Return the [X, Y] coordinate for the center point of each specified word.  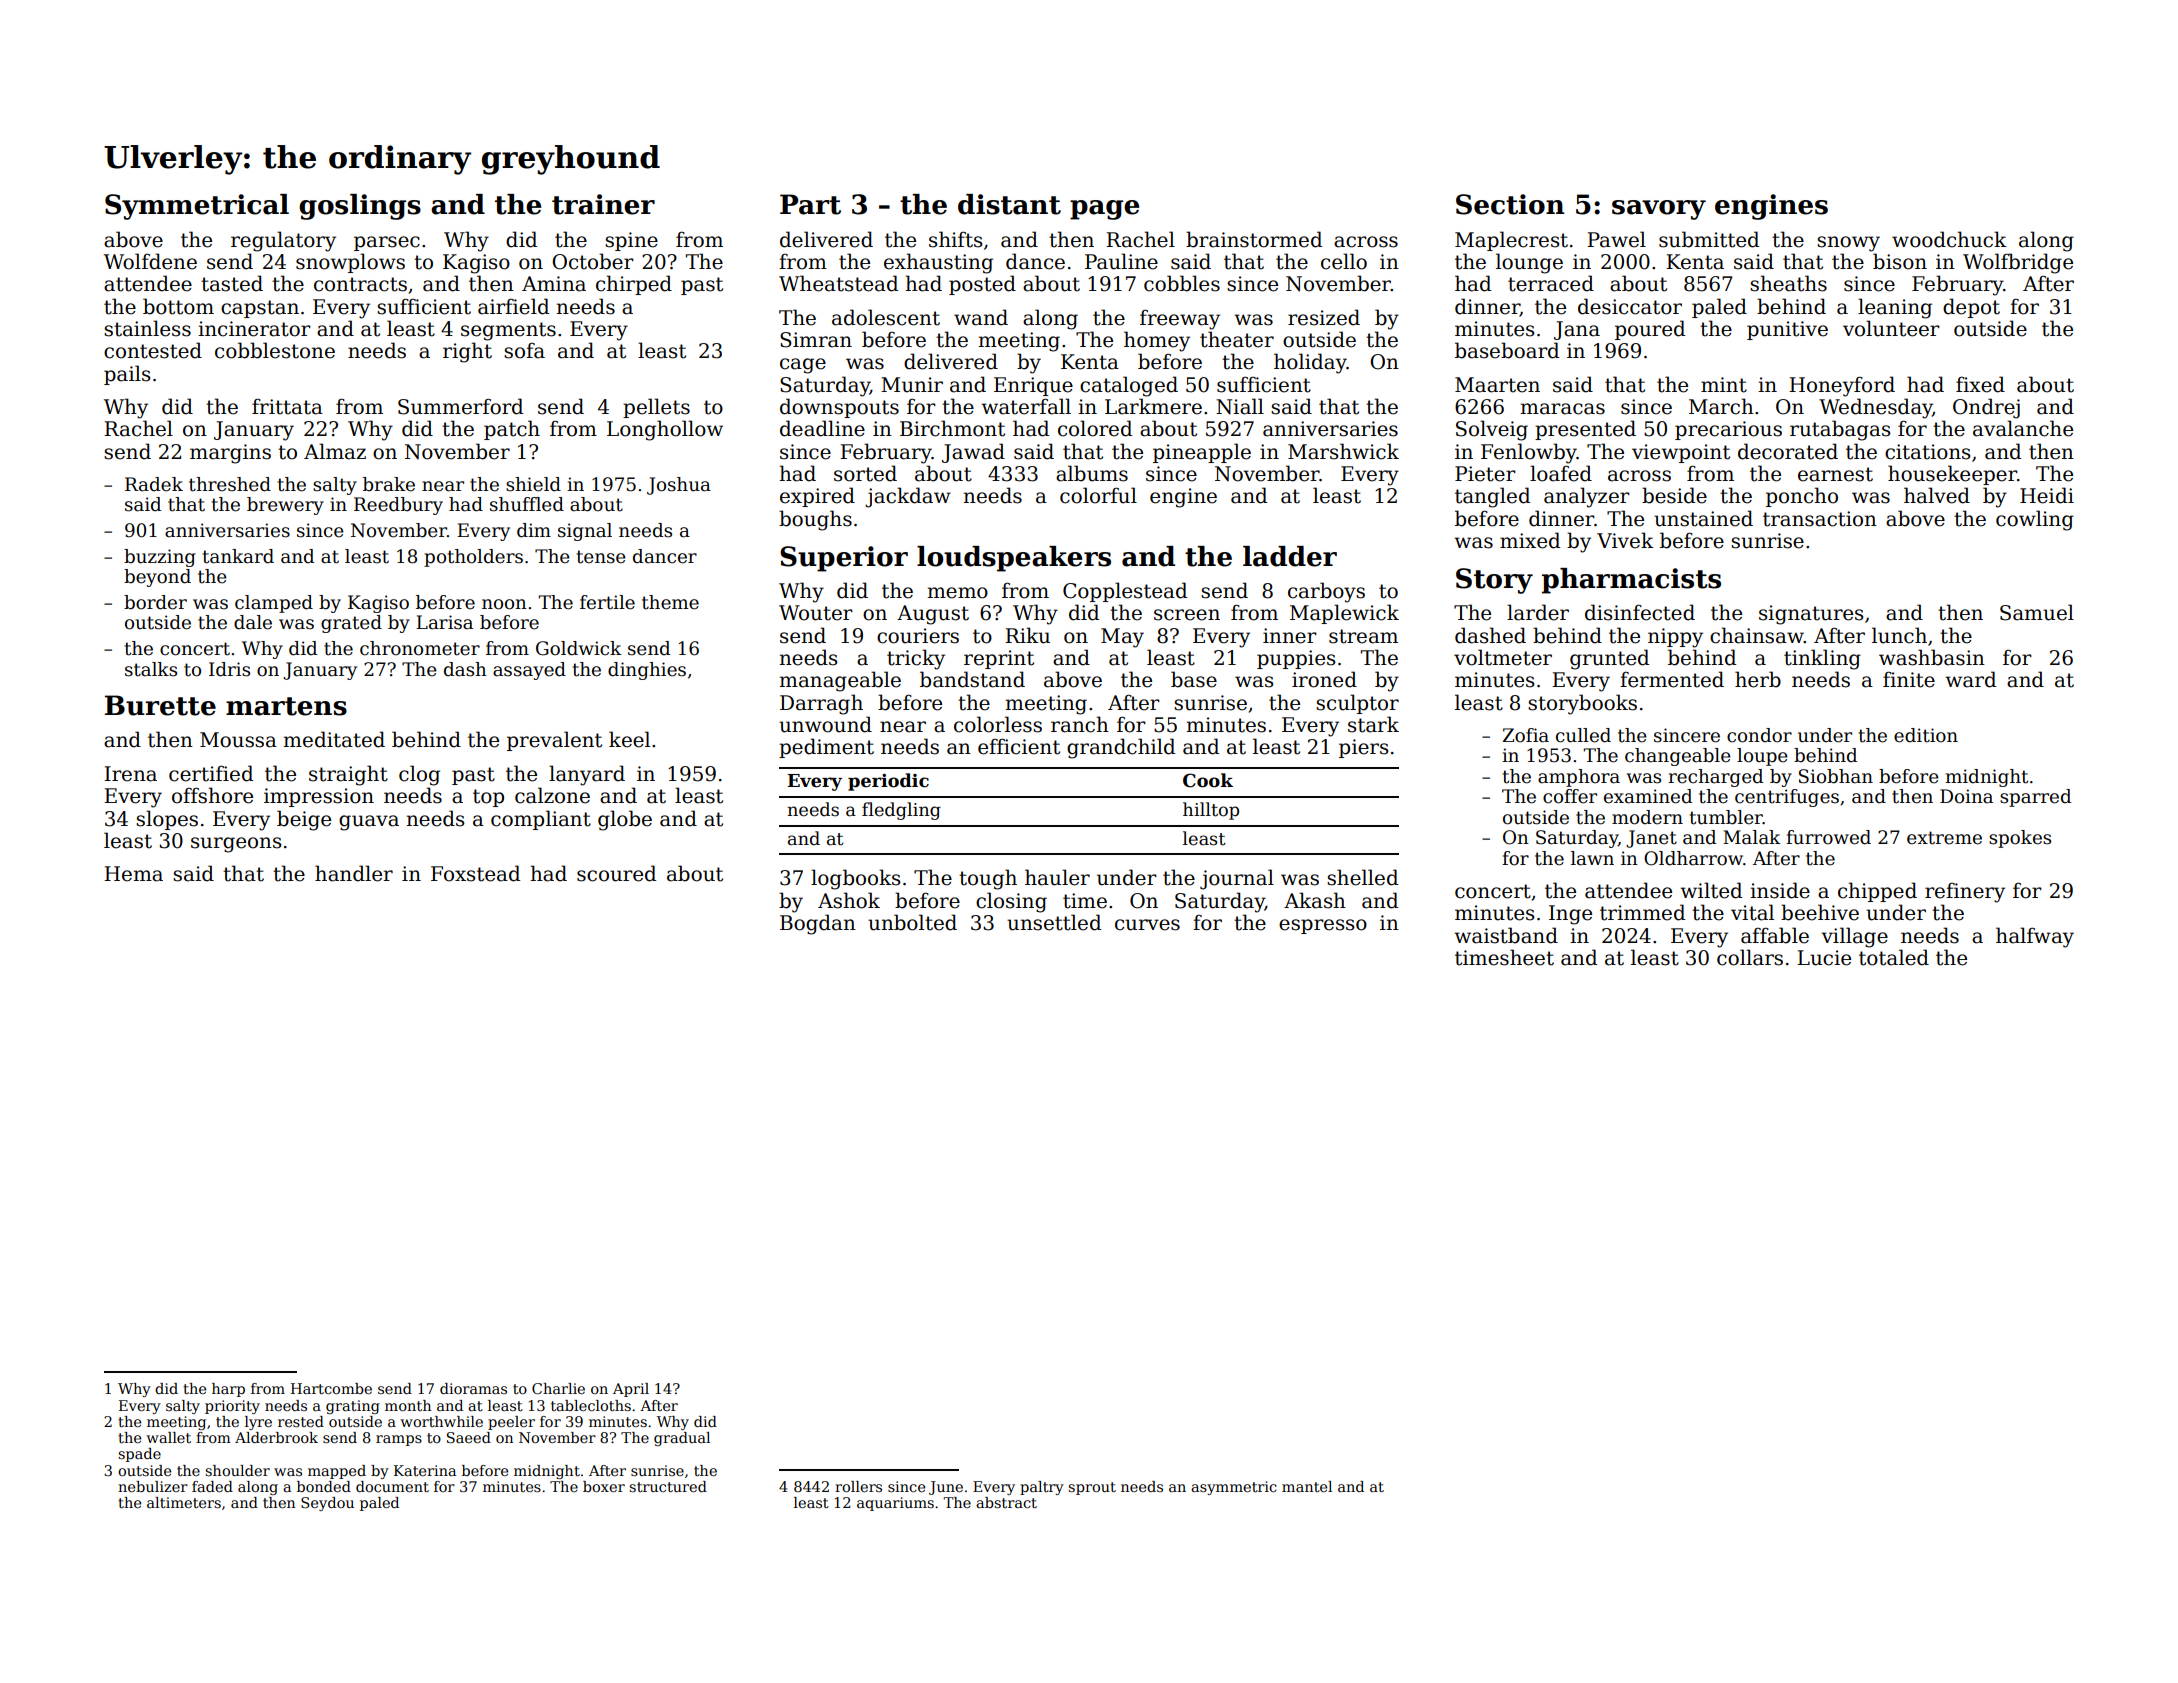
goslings [360, 207]
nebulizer [153, 1486]
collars [1750, 957]
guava [369, 823]
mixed [1530, 540]
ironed [1324, 679]
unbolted [912, 922]
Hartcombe [331, 1388]
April [631, 1390]
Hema [133, 874]
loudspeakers [1014, 559]
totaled [1894, 957]
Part [810, 204]
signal [585, 532]
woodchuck [1949, 239]
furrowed [1828, 837]
